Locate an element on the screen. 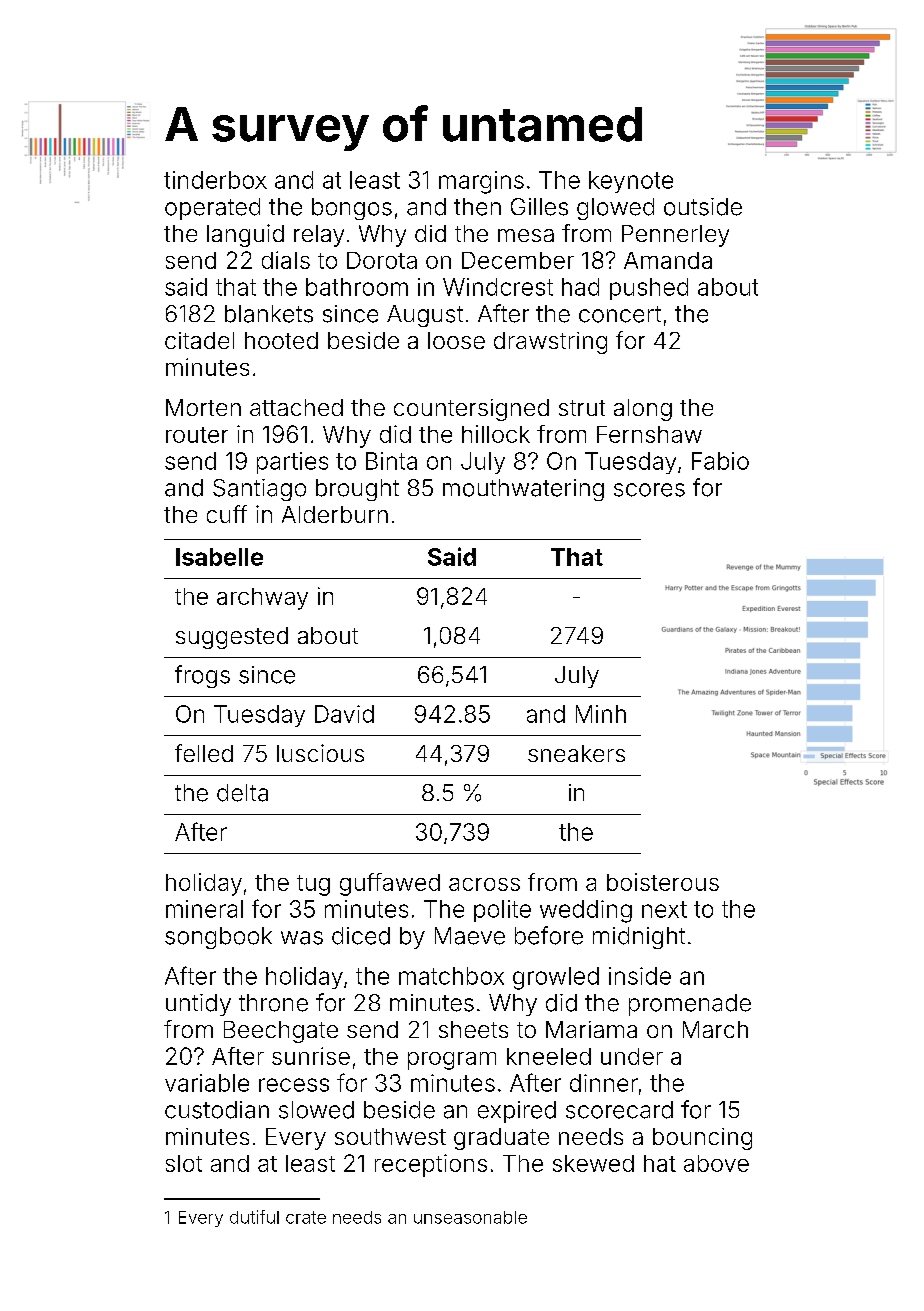 The width and height of the screenshot is (924, 1311). Binta is located at coordinates (391, 461).
